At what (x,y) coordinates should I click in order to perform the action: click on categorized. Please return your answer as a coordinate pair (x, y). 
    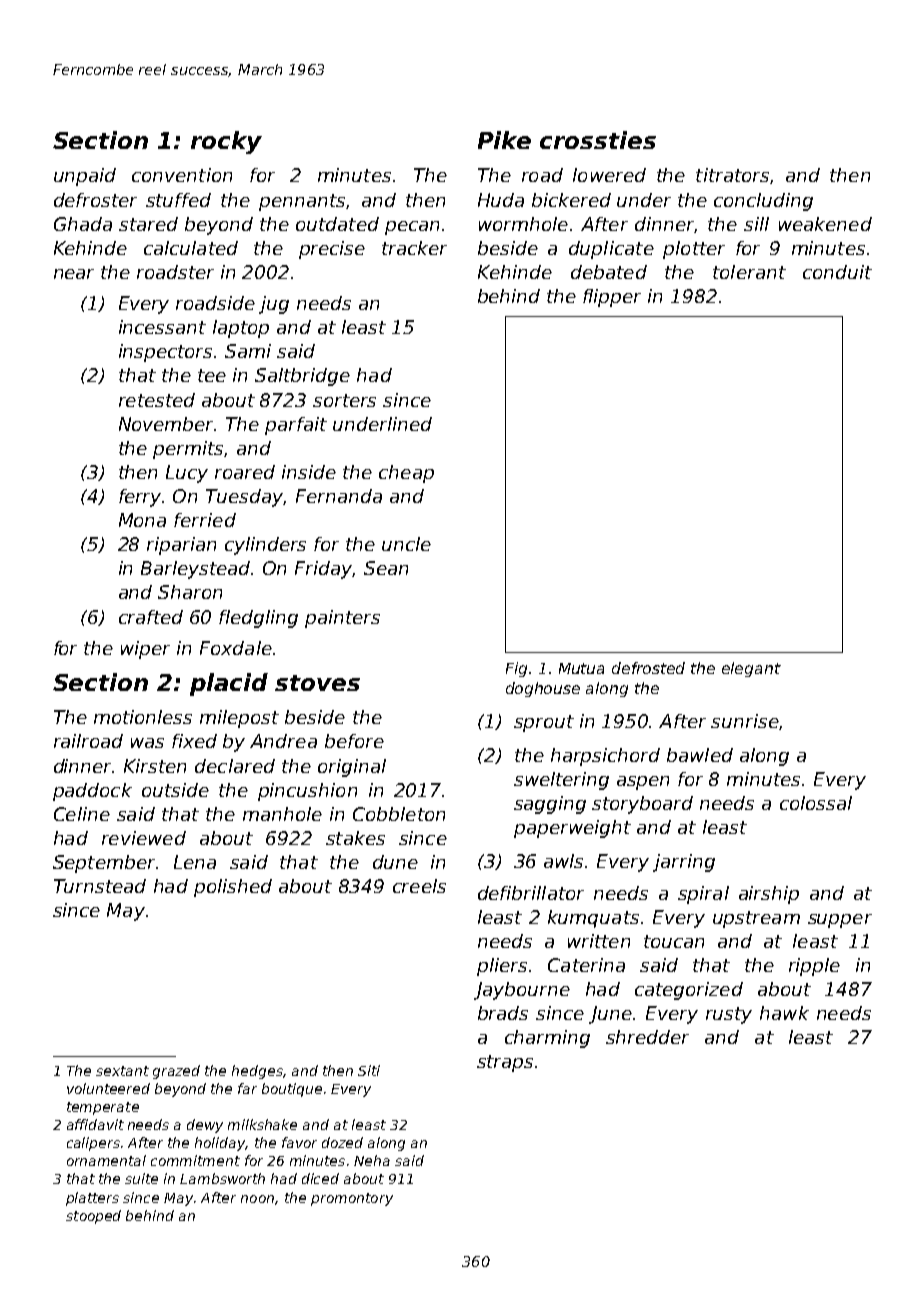
    Looking at the image, I should click on (689, 991).
